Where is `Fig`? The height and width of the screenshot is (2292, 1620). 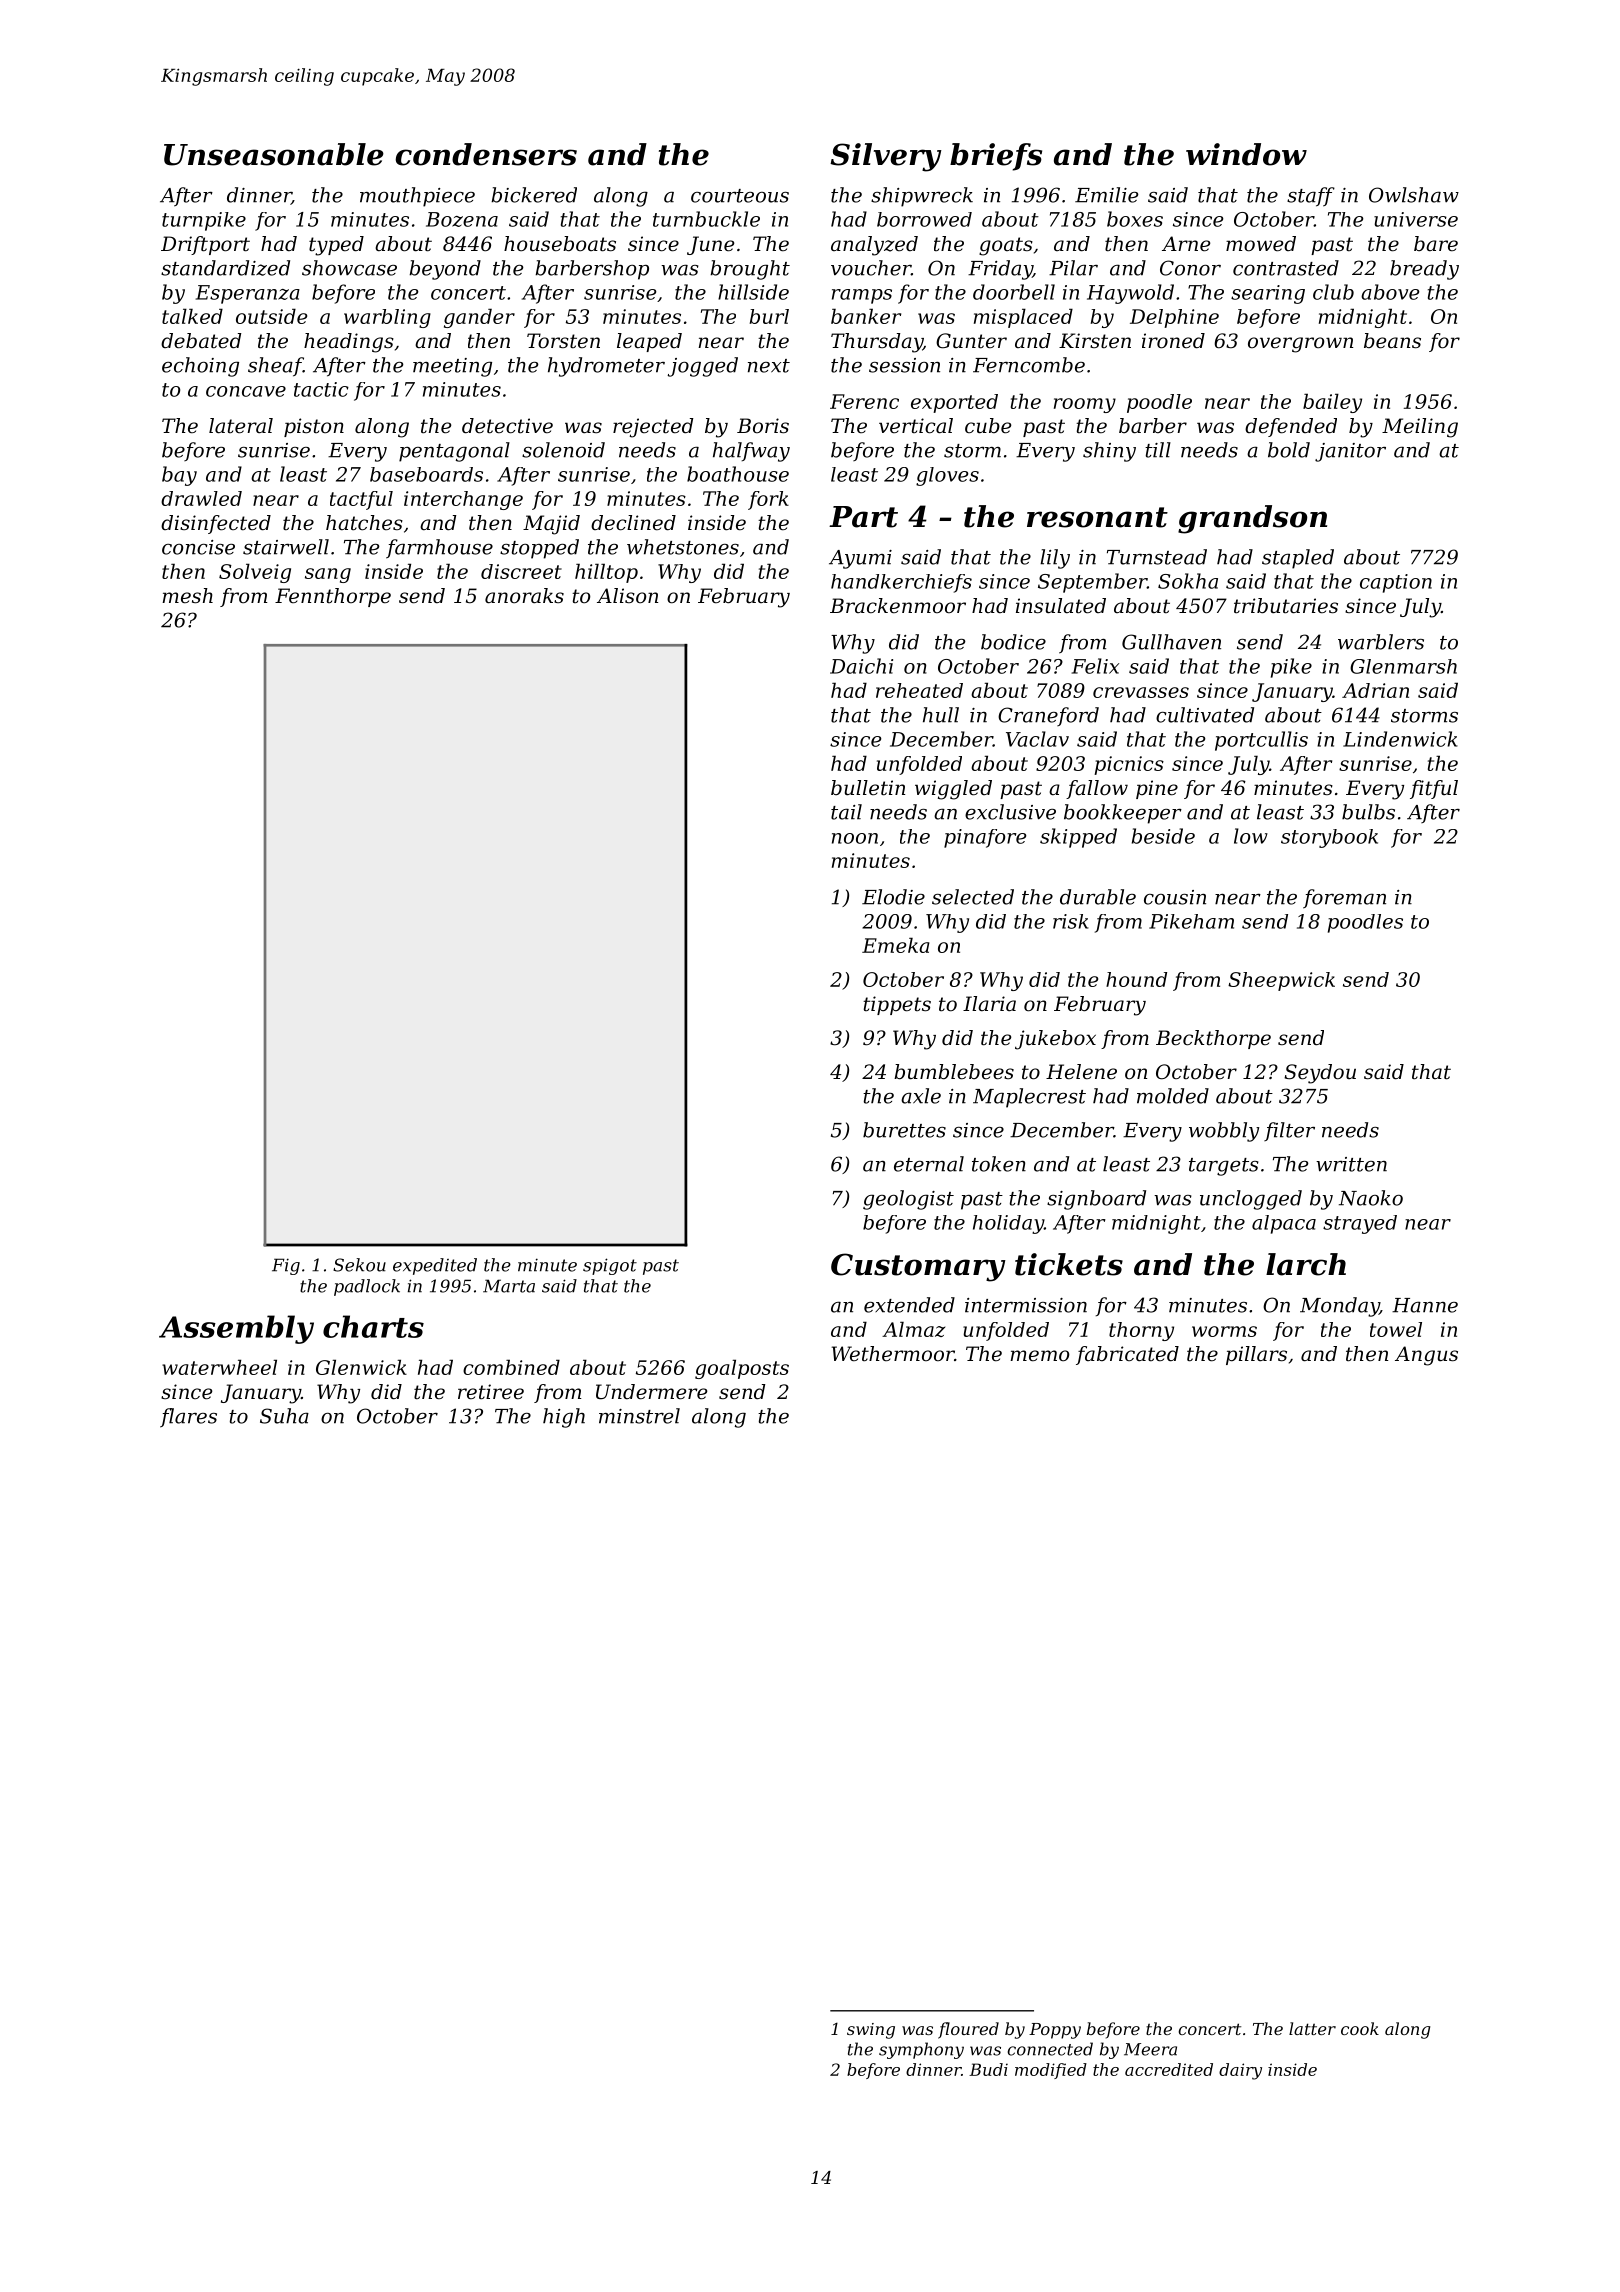 Fig is located at coordinates (286, 1266).
